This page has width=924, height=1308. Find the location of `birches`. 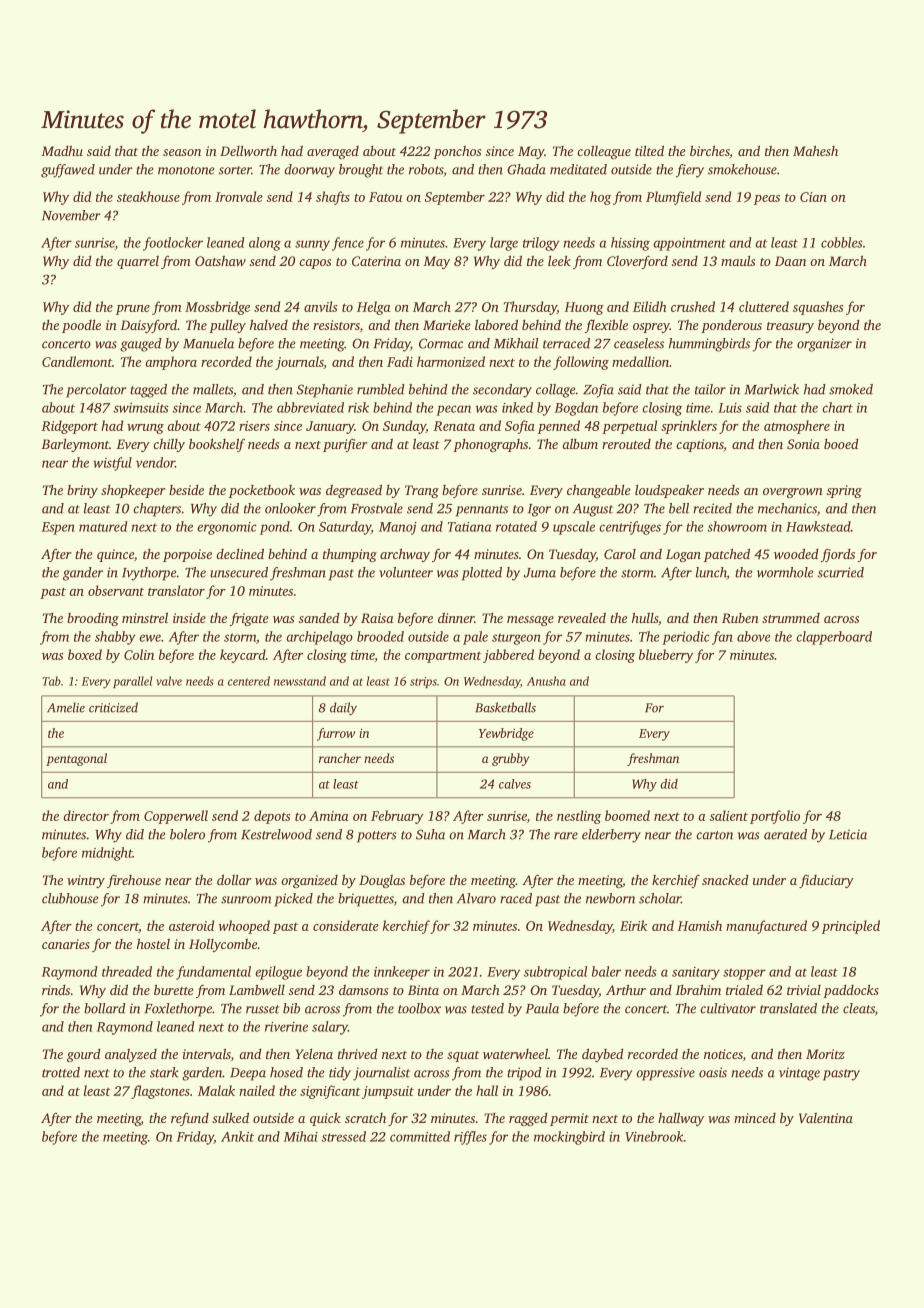

birches is located at coordinates (710, 150).
